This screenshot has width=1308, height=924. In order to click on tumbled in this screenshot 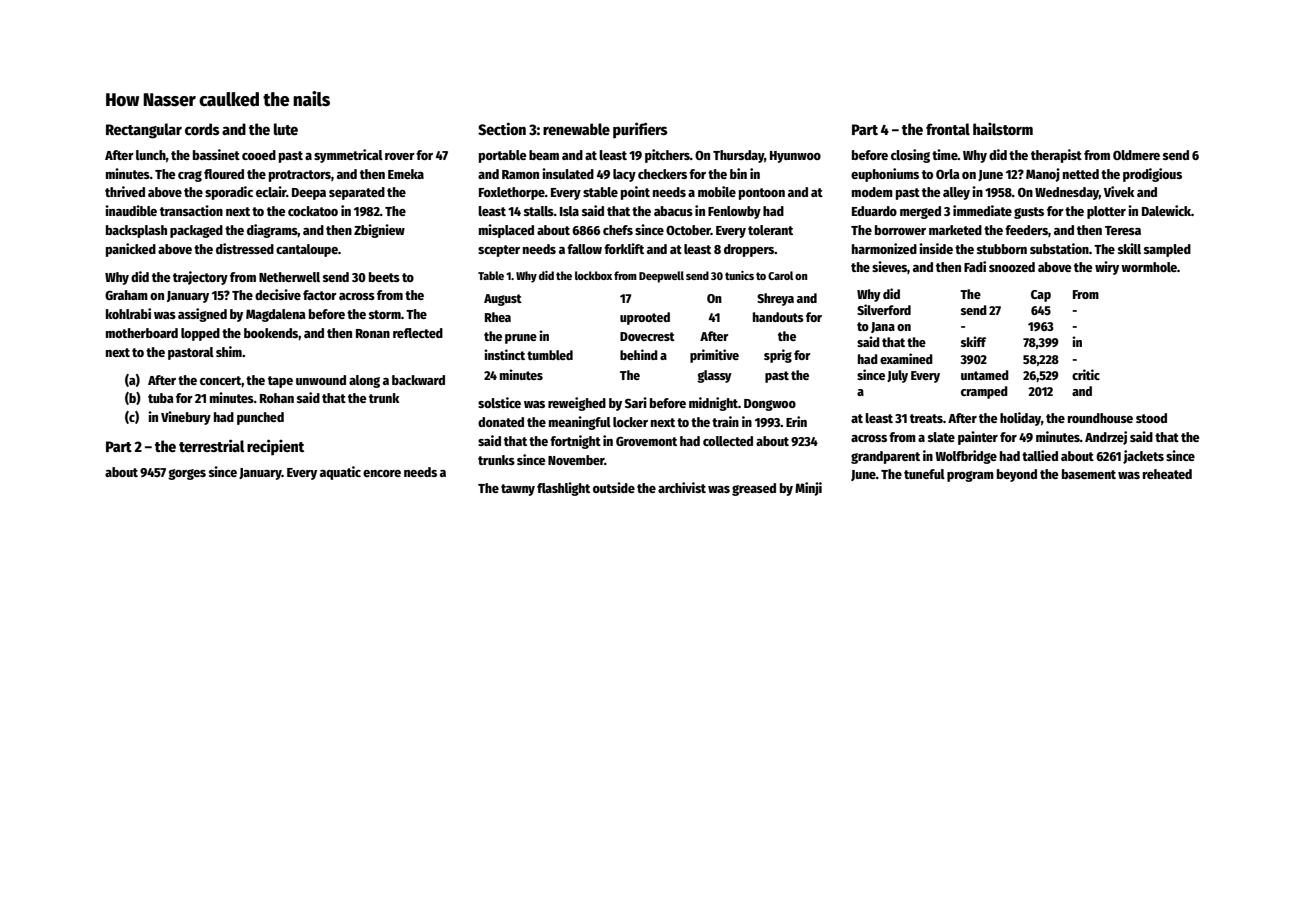, I will do `click(550, 355)`.
